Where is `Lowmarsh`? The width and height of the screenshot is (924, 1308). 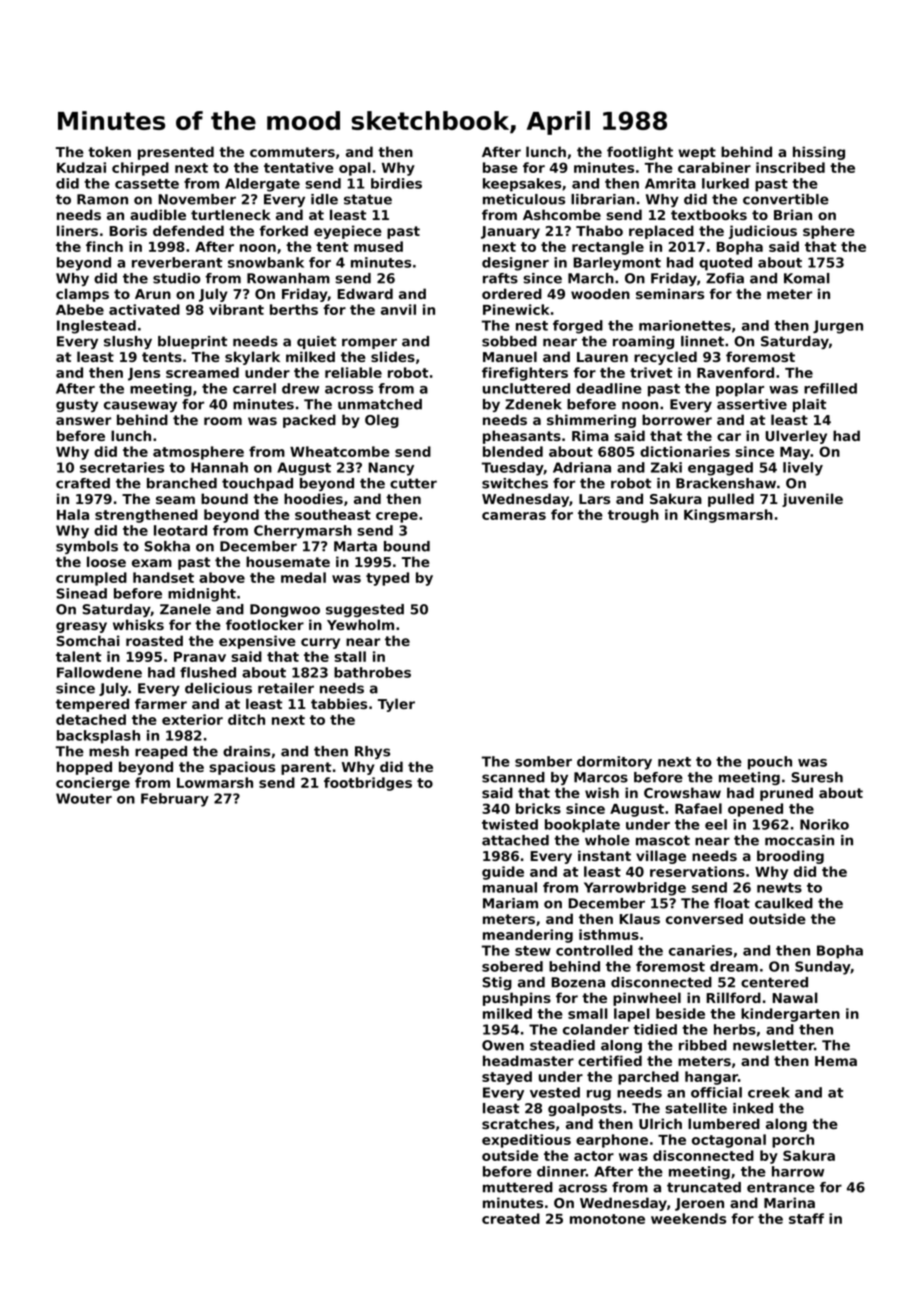 Lowmarsh is located at coordinates (215, 782).
